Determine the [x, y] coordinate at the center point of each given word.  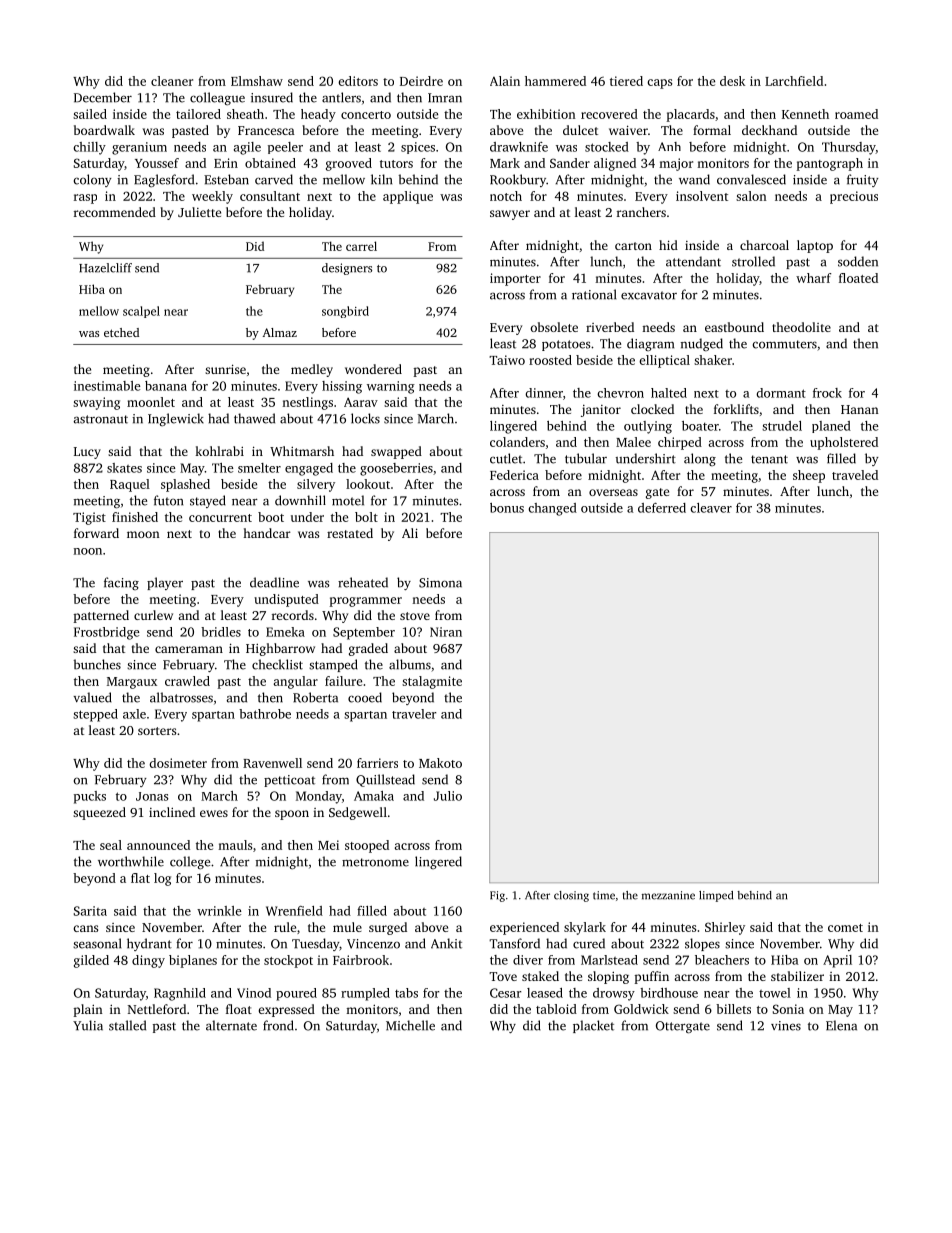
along [700, 459]
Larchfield [794, 81]
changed [552, 509]
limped [716, 896]
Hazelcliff [105, 268]
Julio [448, 796]
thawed [254, 418]
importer [515, 279]
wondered [373, 369]
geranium [139, 148]
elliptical [664, 361]
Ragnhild [180, 994]
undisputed [286, 600]
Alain [505, 81]
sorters [157, 731]
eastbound [734, 327]
